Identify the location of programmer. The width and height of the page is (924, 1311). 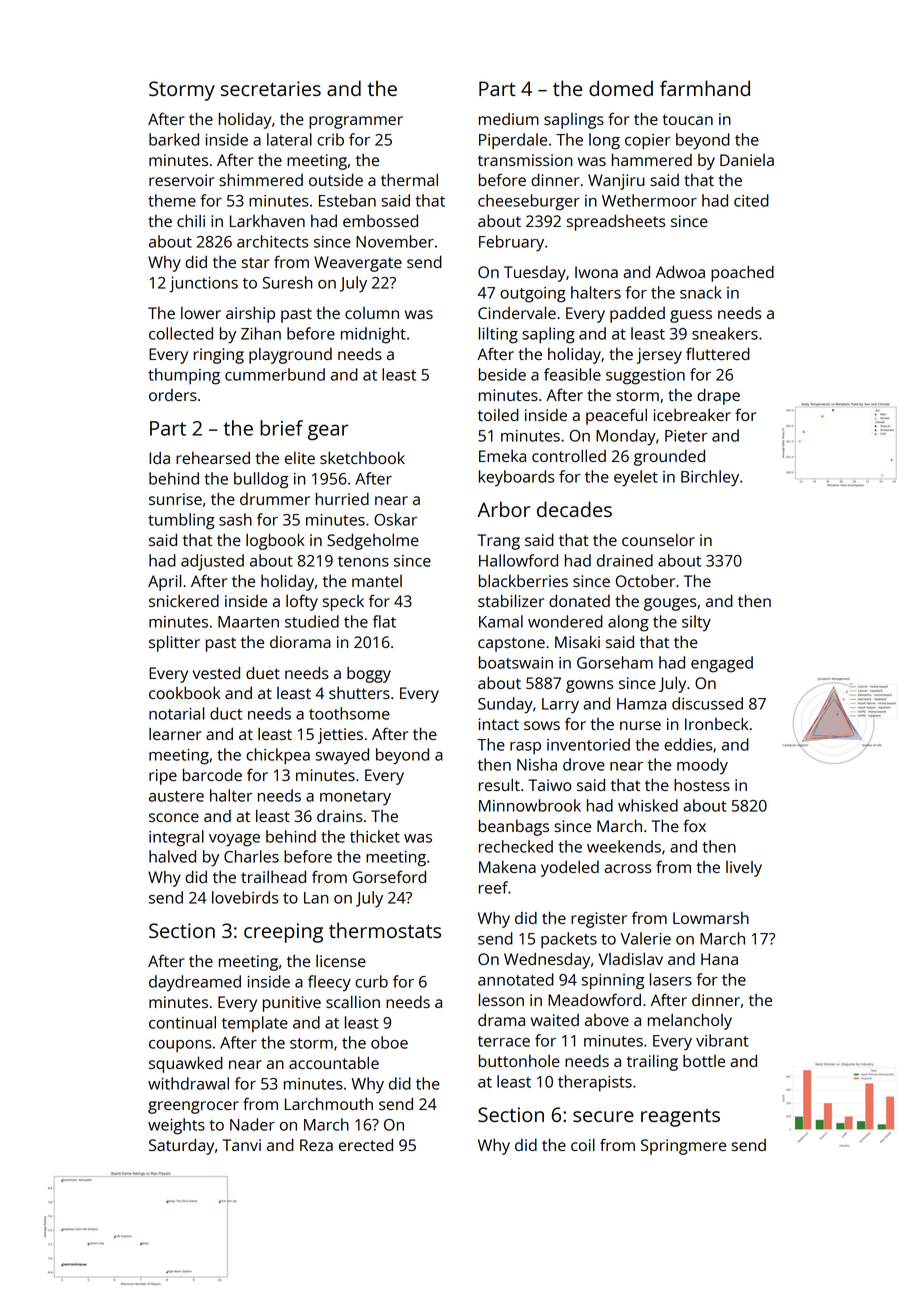
(356, 122).
